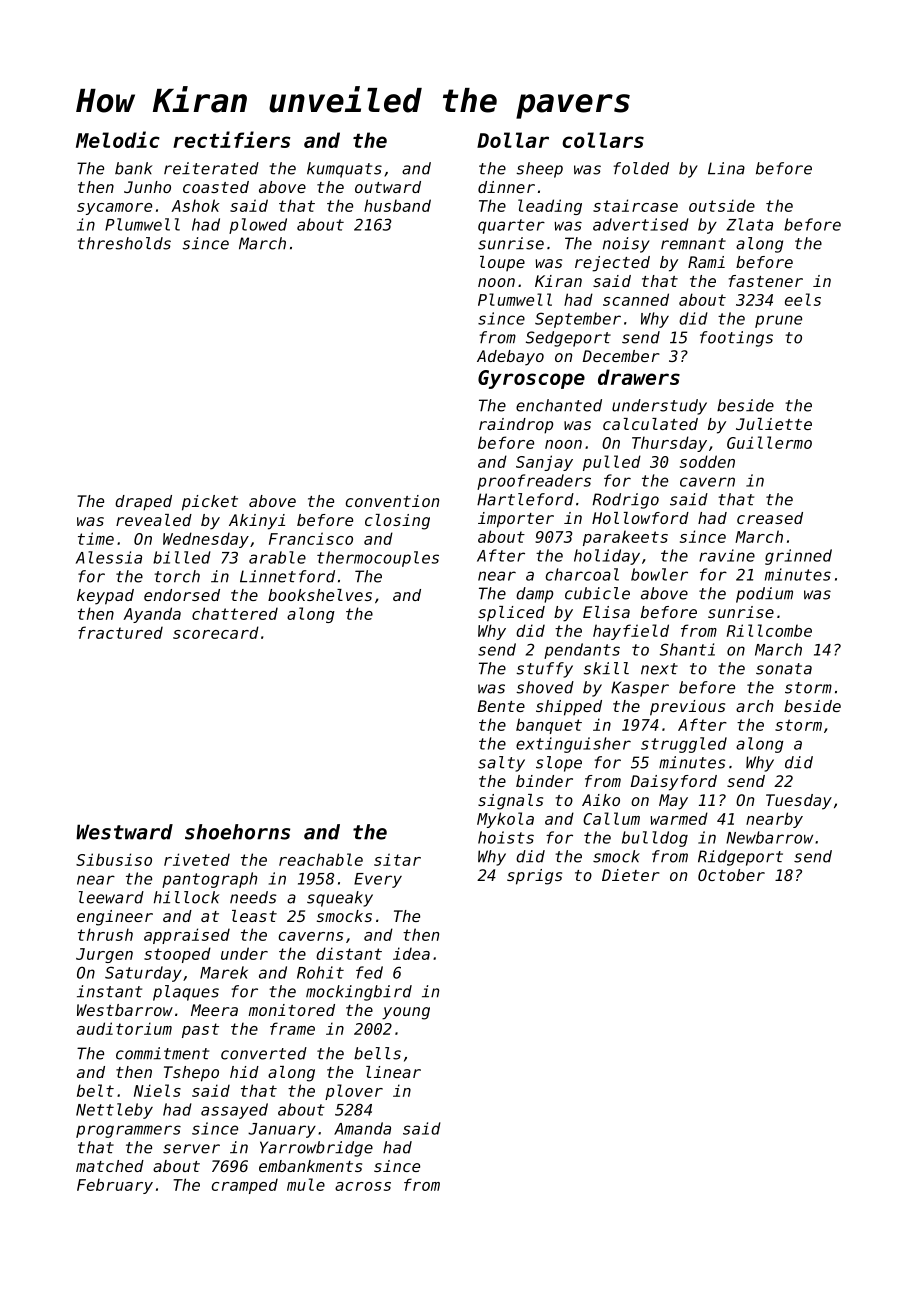  What do you see at coordinates (306, 1184) in the page?
I see `mule` at bounding box center [306, 1184].
